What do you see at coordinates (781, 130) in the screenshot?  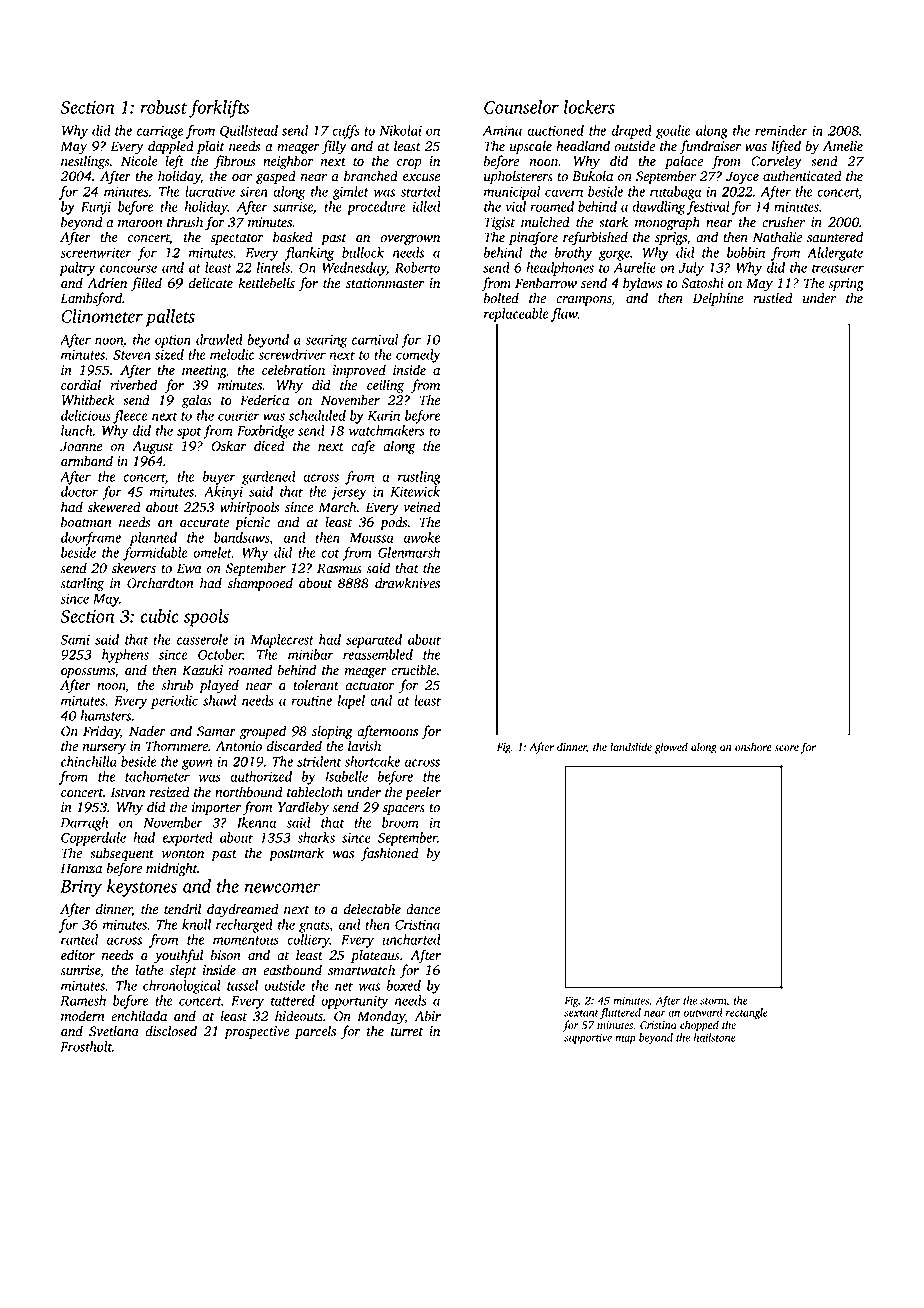 I see `reminder` at bounding box center [781, 130].
